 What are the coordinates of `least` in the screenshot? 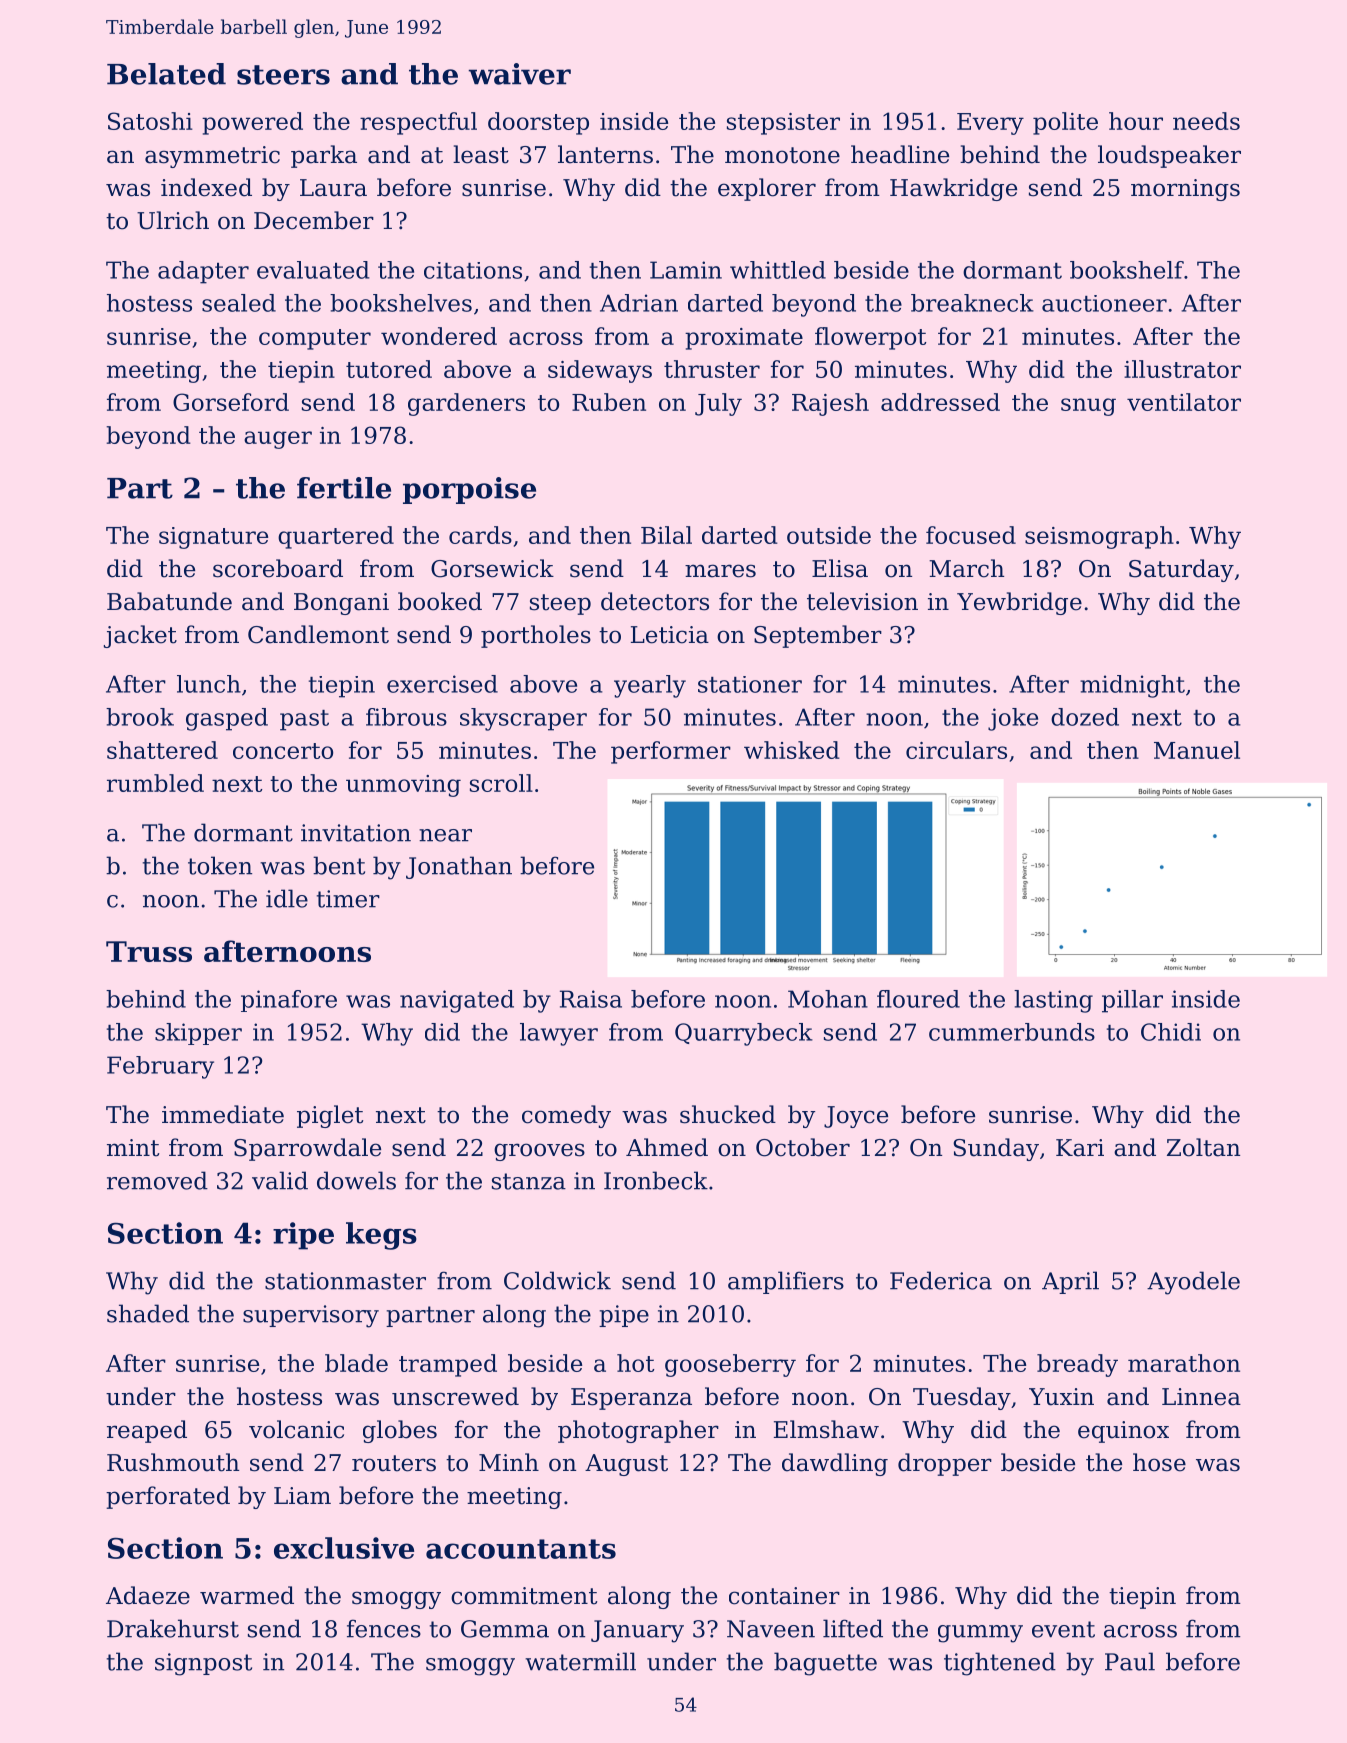 It's located at (481, 154).
